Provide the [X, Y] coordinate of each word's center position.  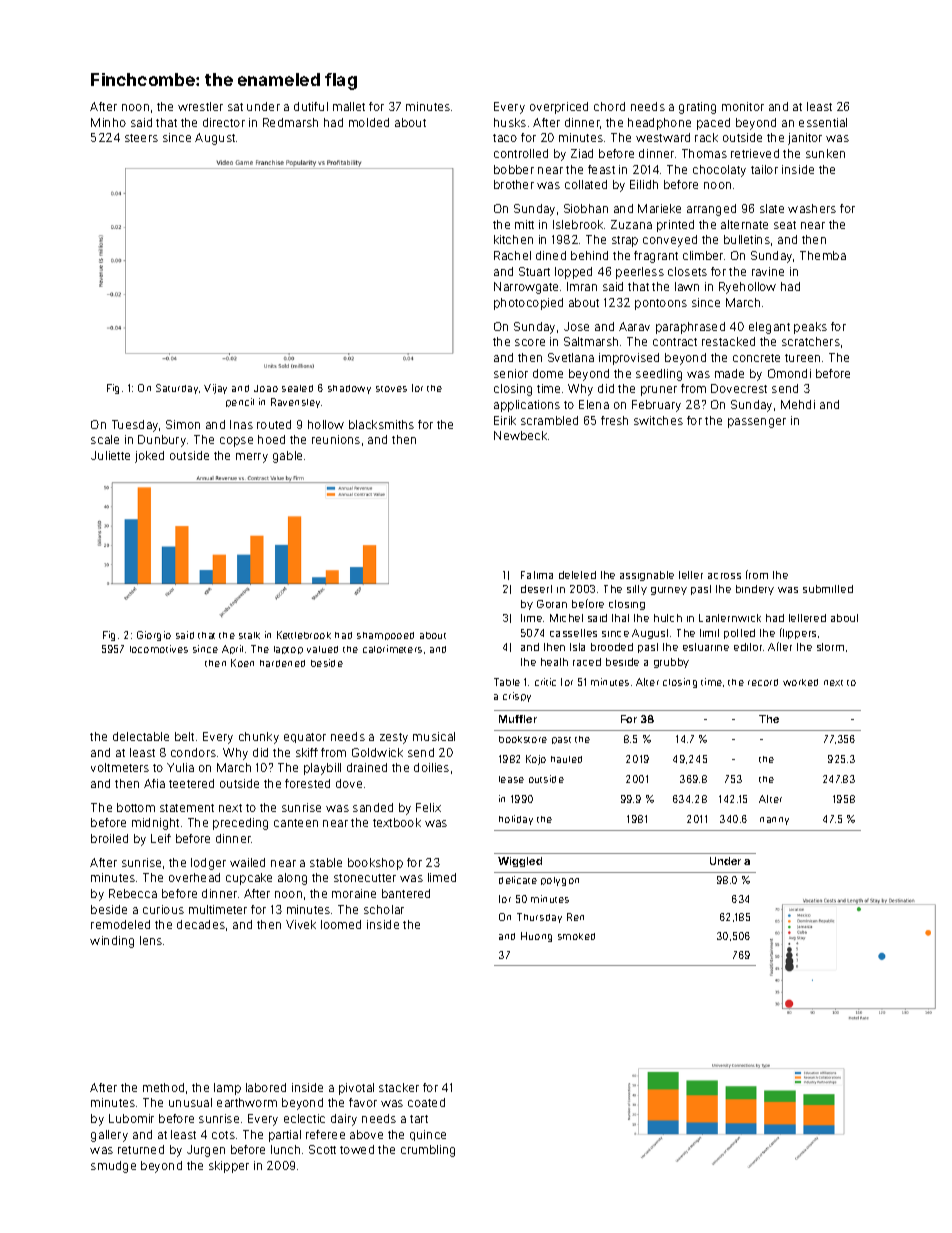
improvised [629, 359]
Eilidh [644, 184]
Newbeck [520, 435]
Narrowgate [526, 288]
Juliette [110, 455]
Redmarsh [290, 122]
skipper [229, 1167]
